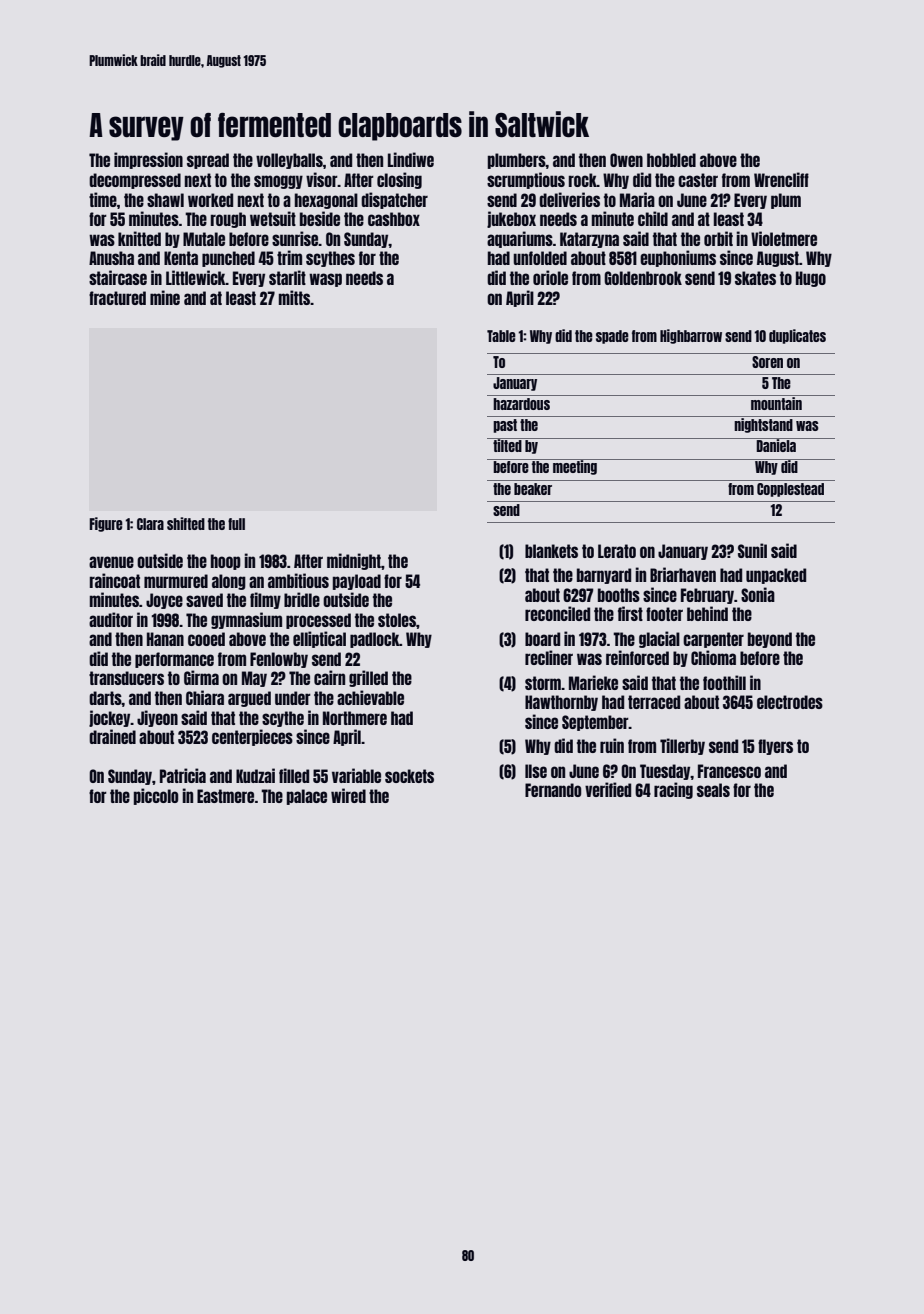  I want to click on spread, so click(208, 161).
